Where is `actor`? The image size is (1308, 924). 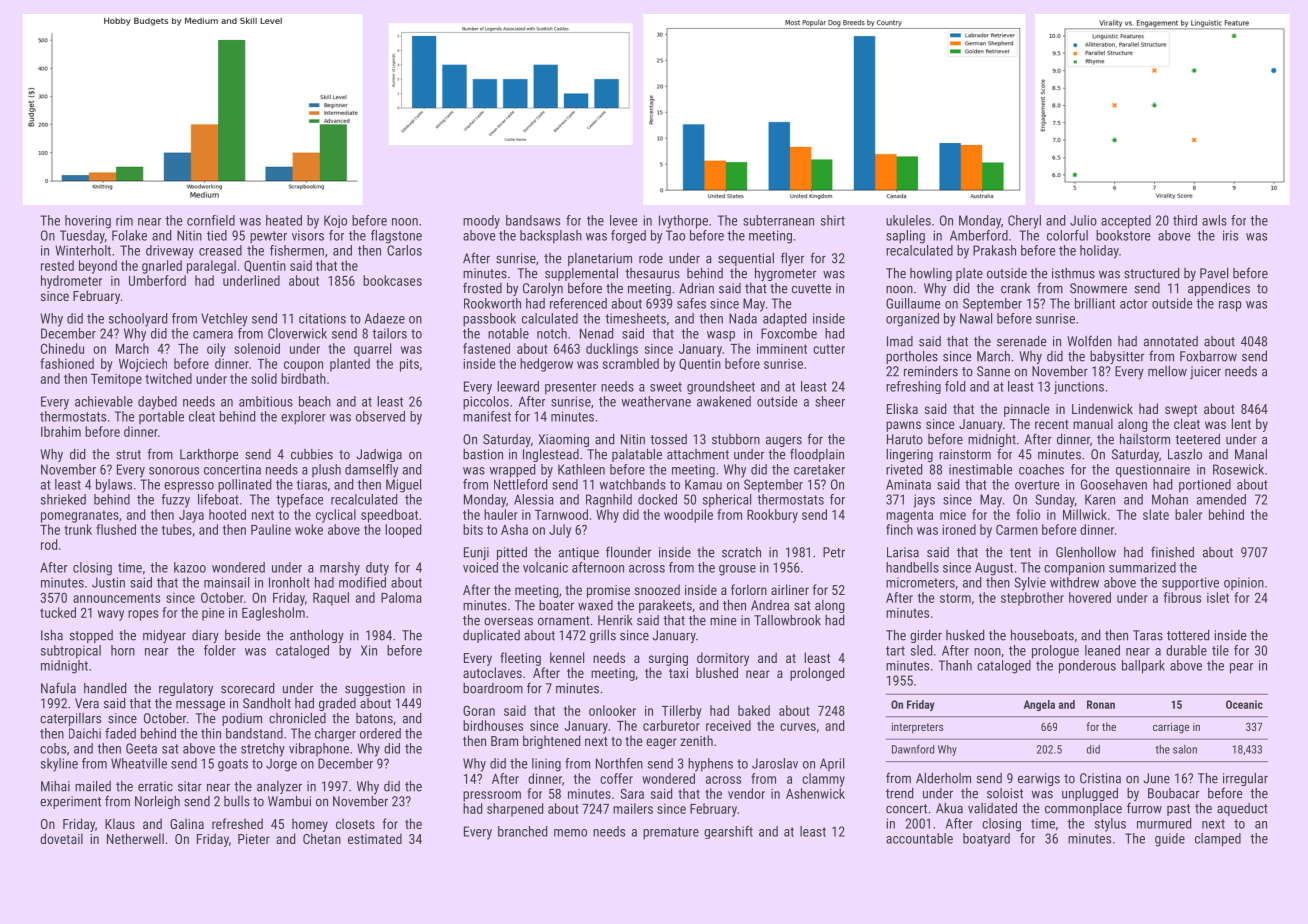 actor is located at coordinates (1134, 304).
